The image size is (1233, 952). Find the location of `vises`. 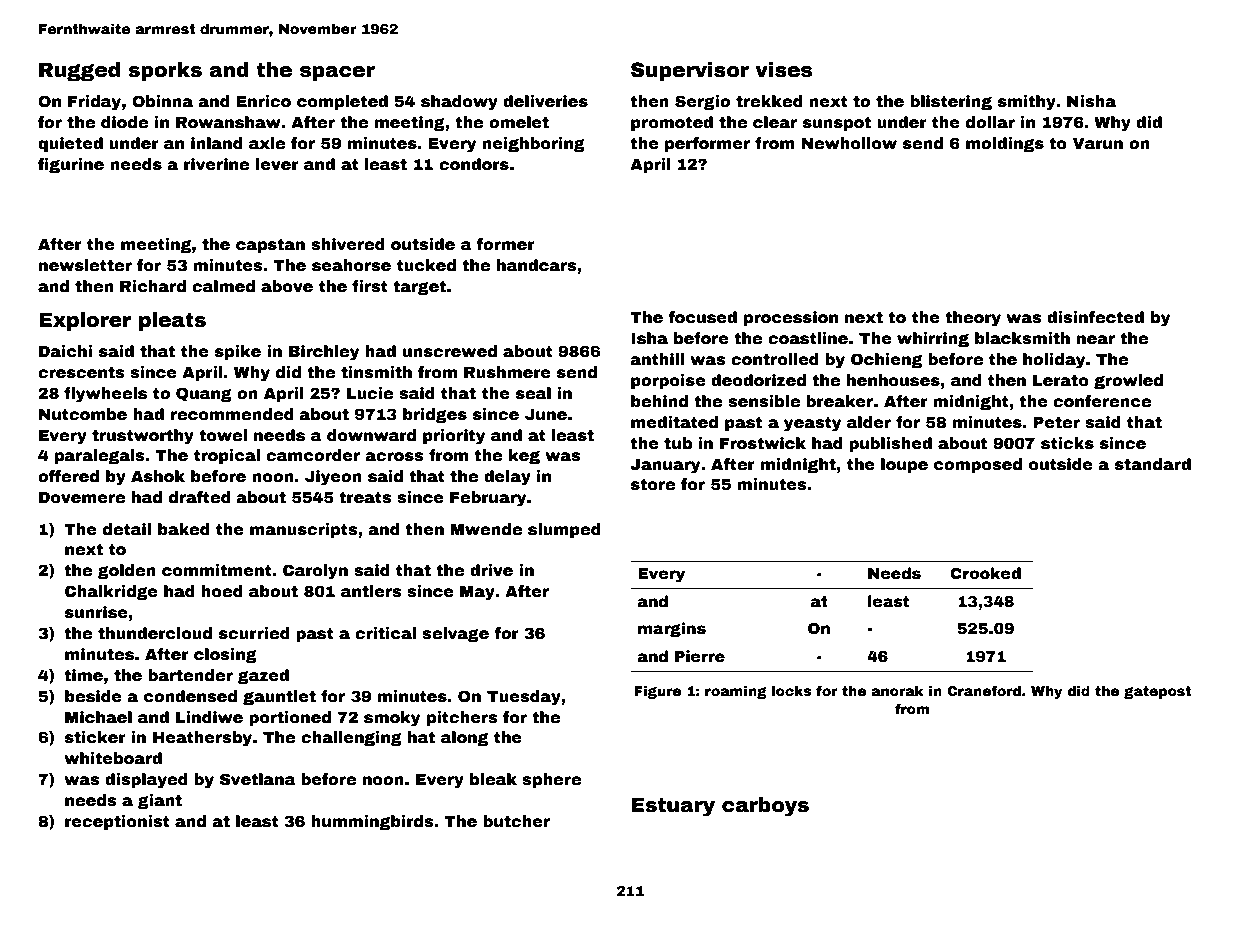

vises is located at coordinates (783, 70).
